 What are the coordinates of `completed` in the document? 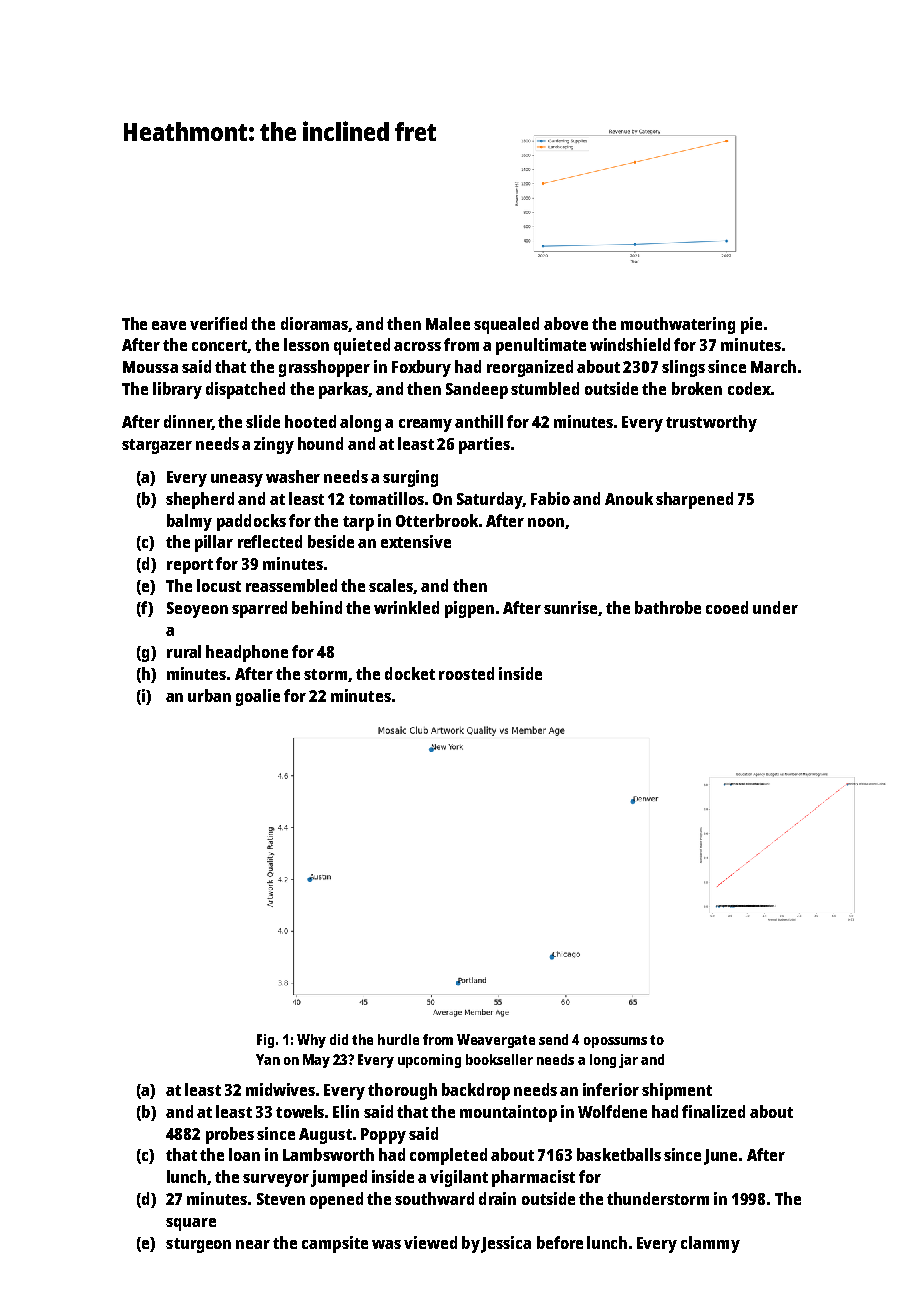 It's located at (448, 1156).
